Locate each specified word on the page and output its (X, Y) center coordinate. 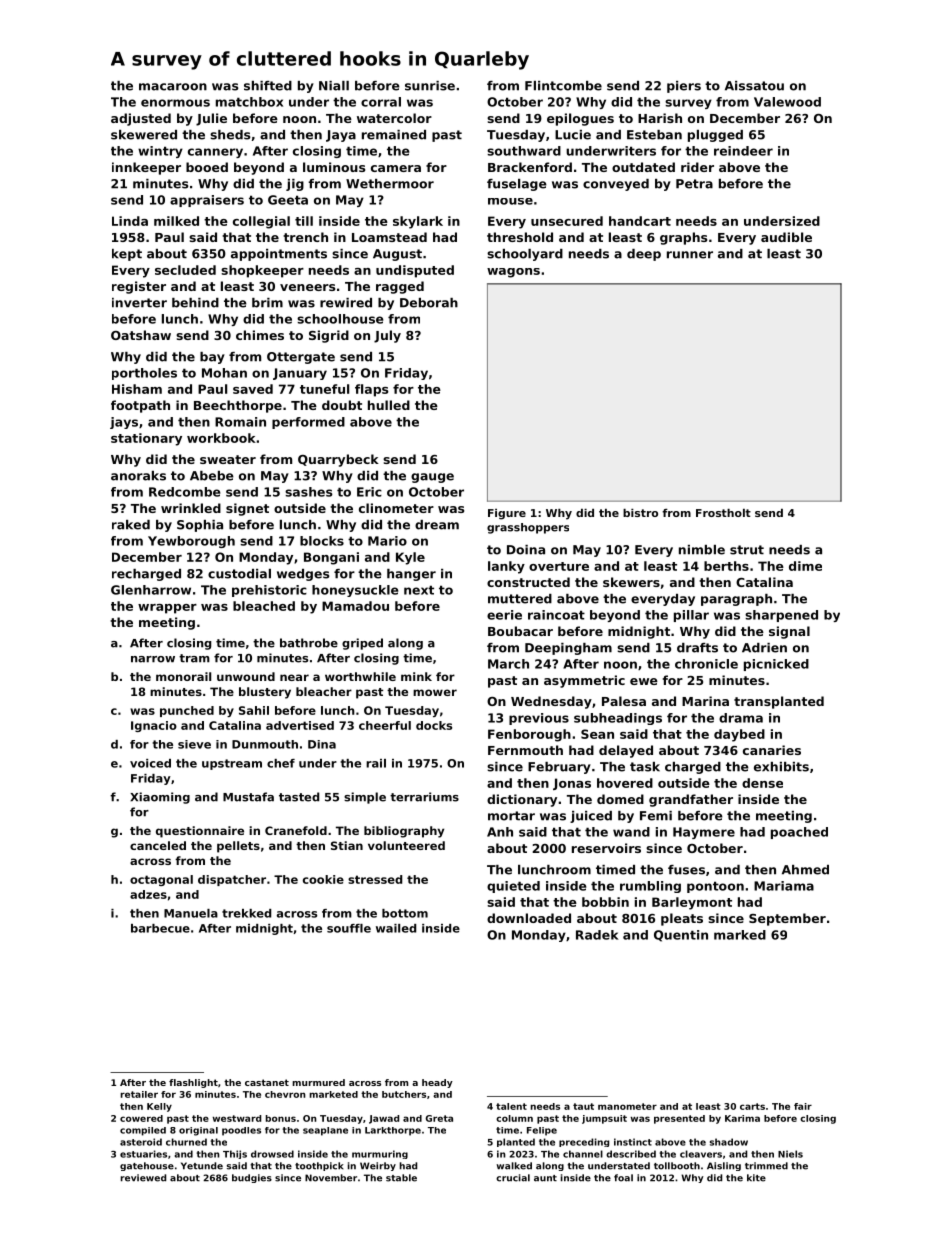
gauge (432, 478)
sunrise (430, 86)
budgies (252, 1178)
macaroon (173, 87)
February (559, 768)
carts (752, 1106)
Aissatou (754, 86)
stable (401, 1178)
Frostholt (723, 513)
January (300, 374)
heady (437, 1083)
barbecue (160, 928)
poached (799, 833)
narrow (153, 659)
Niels (790, 1154)
